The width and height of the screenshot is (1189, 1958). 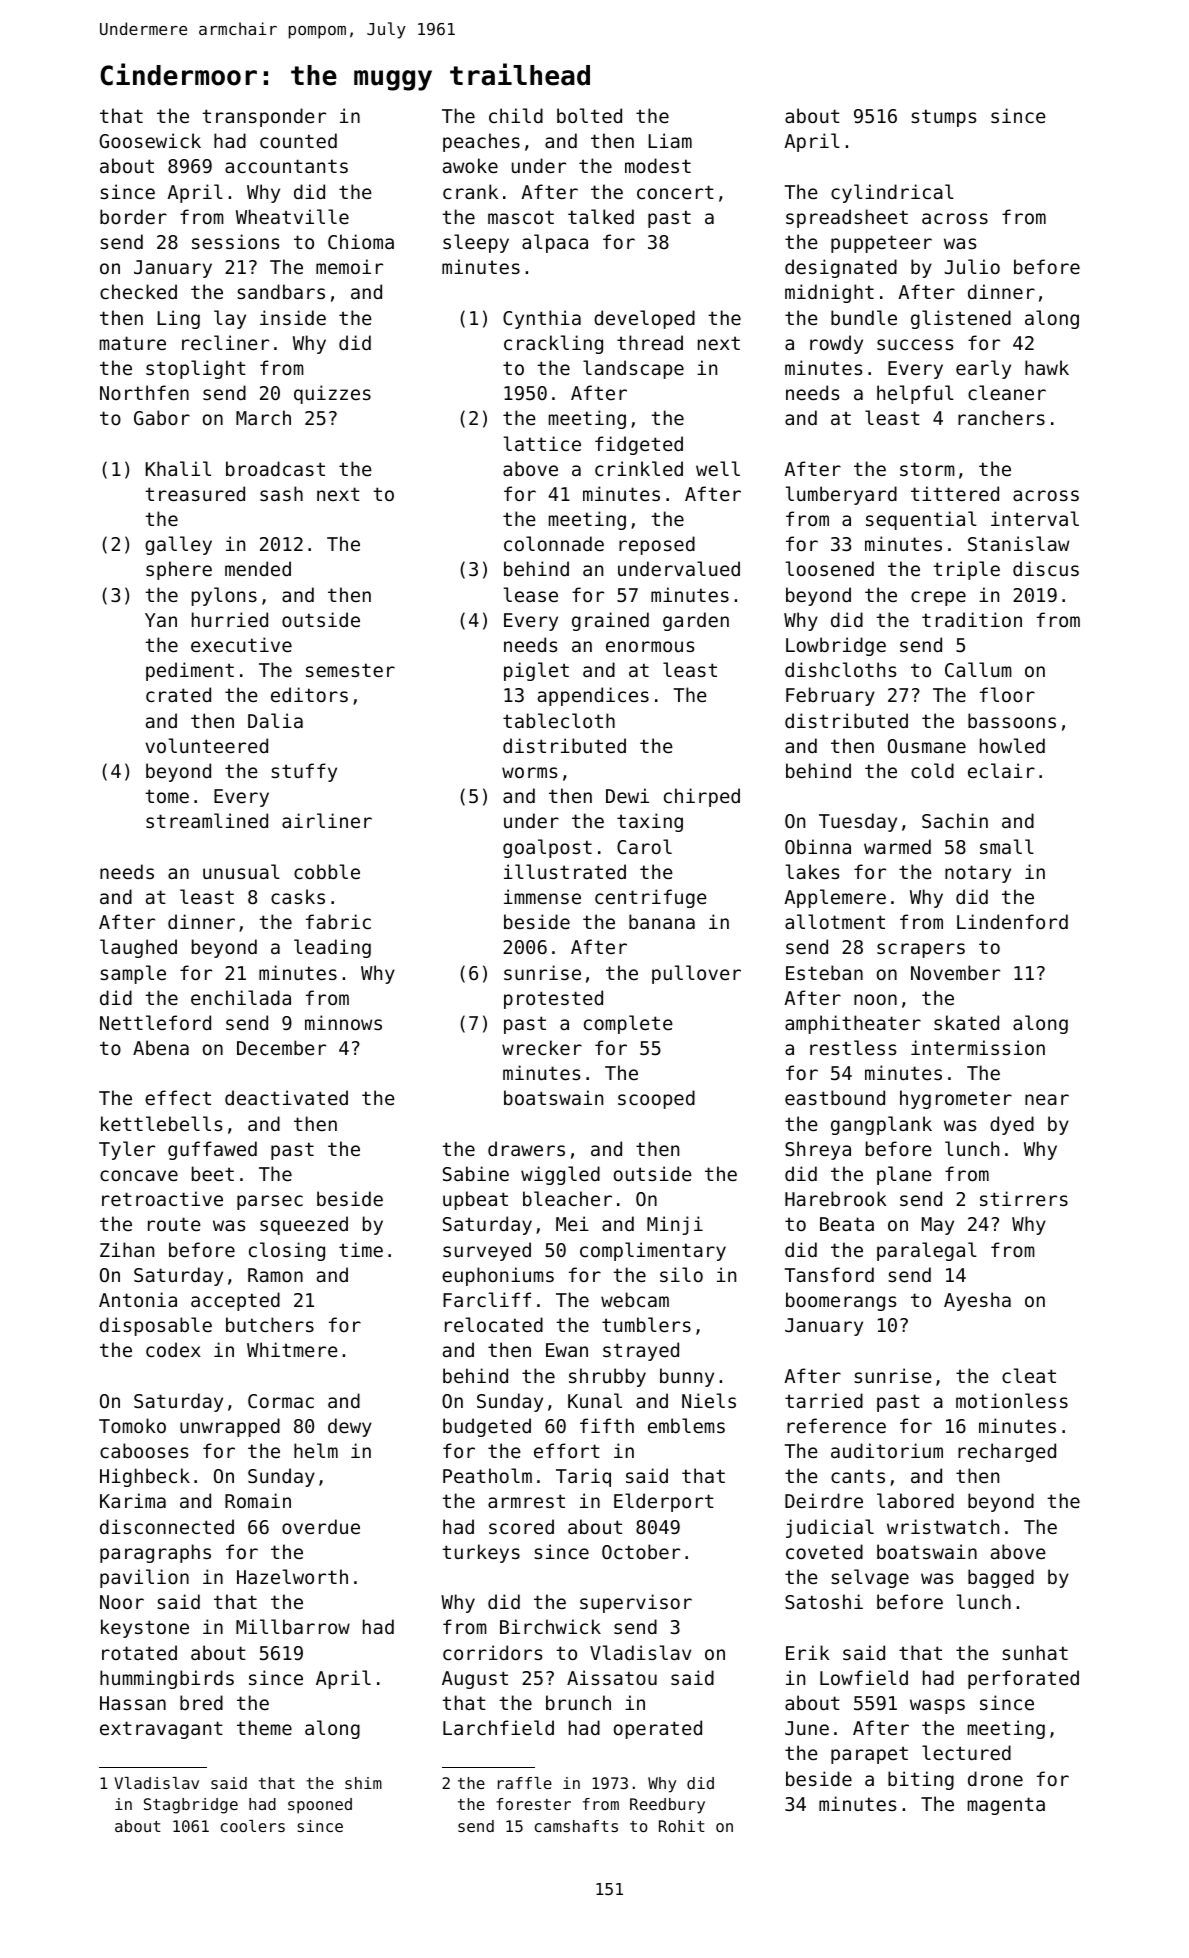 What do you see at coordinates (966, 1752) in the screenshot?
I see `lectured` at bounding box center [966, 1752].
